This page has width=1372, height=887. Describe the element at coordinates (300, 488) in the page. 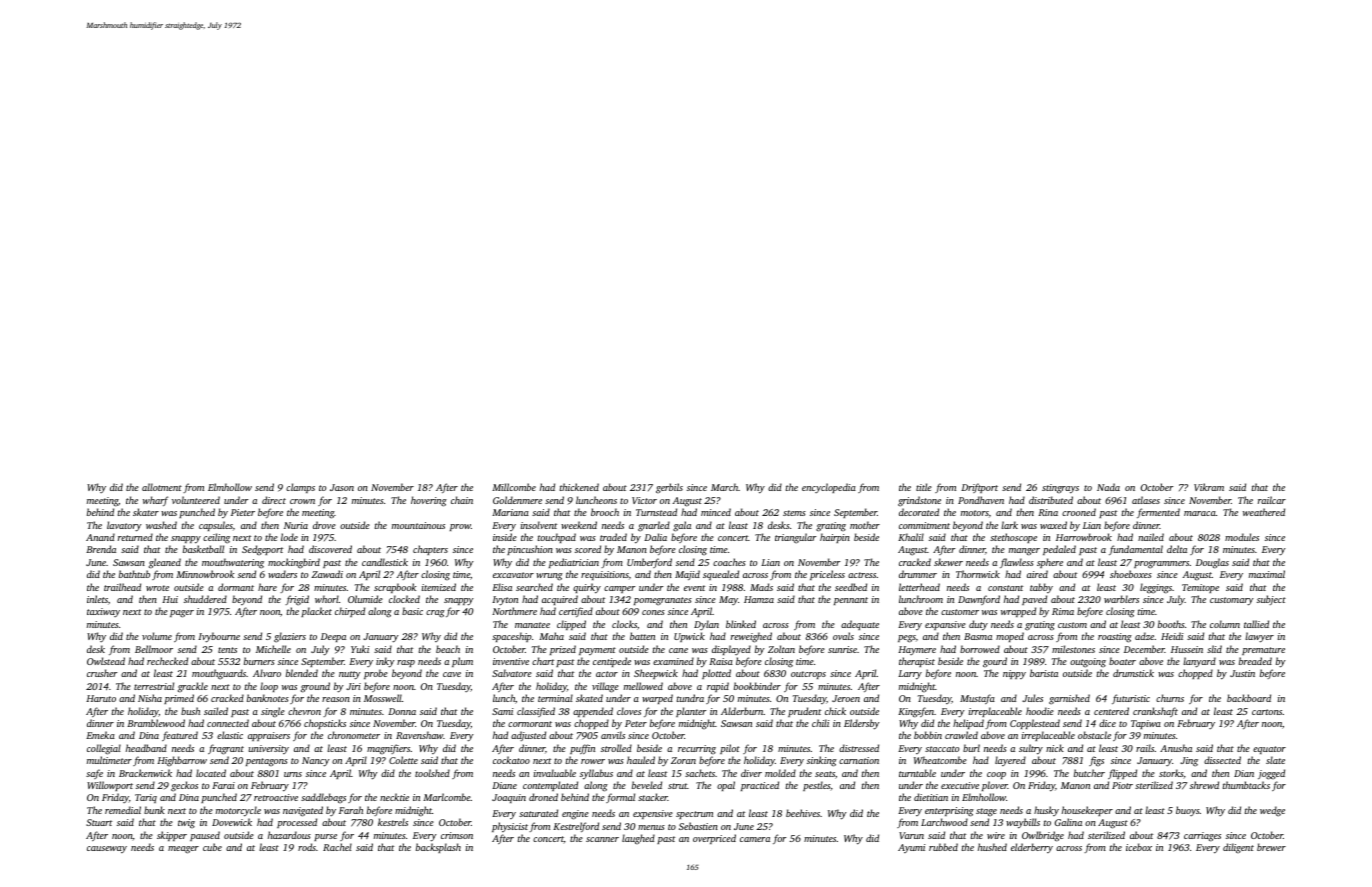

I see `clamps` at that location.
